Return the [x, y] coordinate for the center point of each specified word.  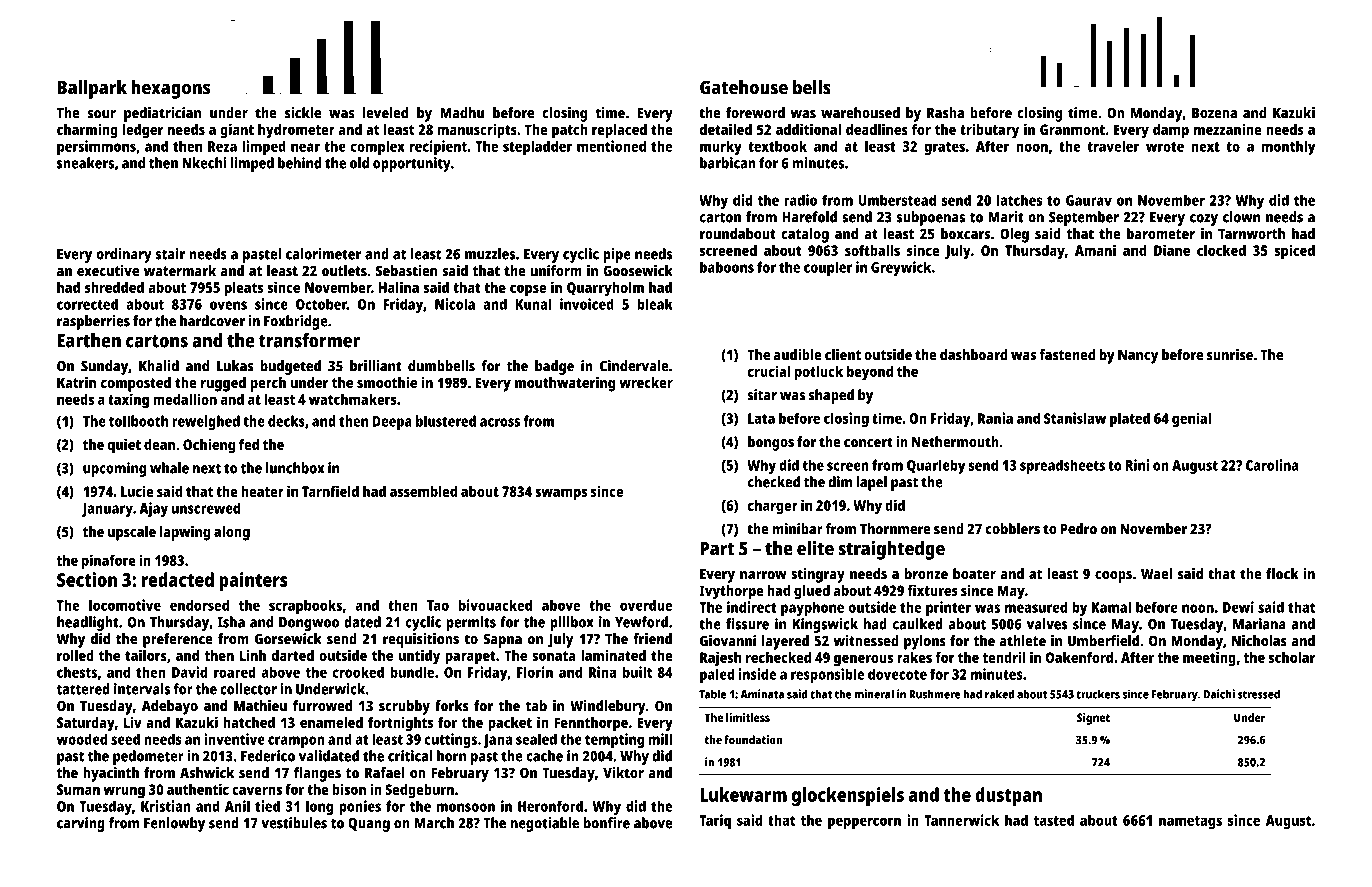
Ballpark [92, 89]
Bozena [1214, 113]
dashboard [974, 355]
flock [1282, 574]
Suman [78, 789]
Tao [438, 605]
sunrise [1230, 355]
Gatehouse [744, 87]
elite [815, 548]
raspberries [93, 322]
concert [868, 442]
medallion [185, 399]
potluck [819, 373]
